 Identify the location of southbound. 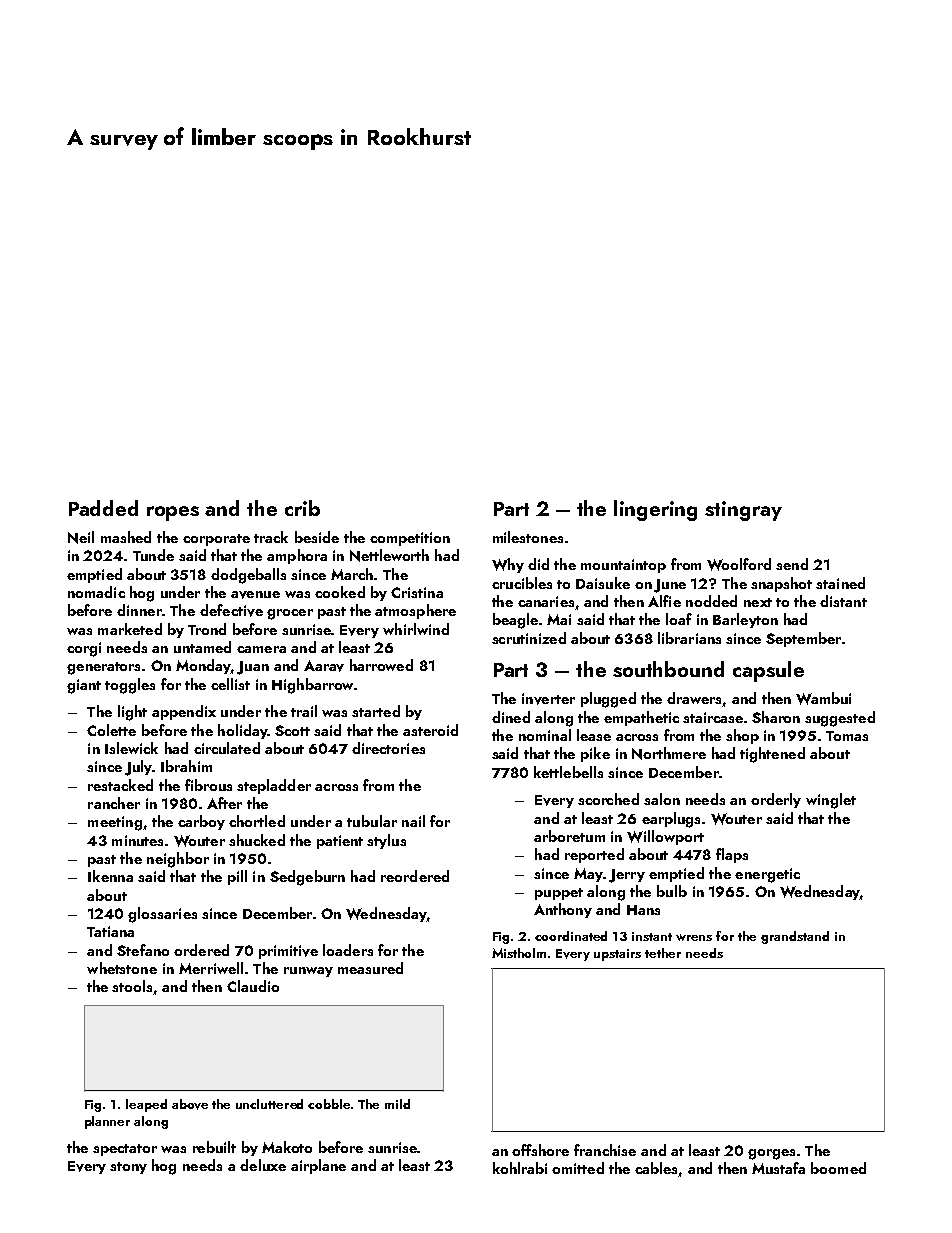
(668, 669).
